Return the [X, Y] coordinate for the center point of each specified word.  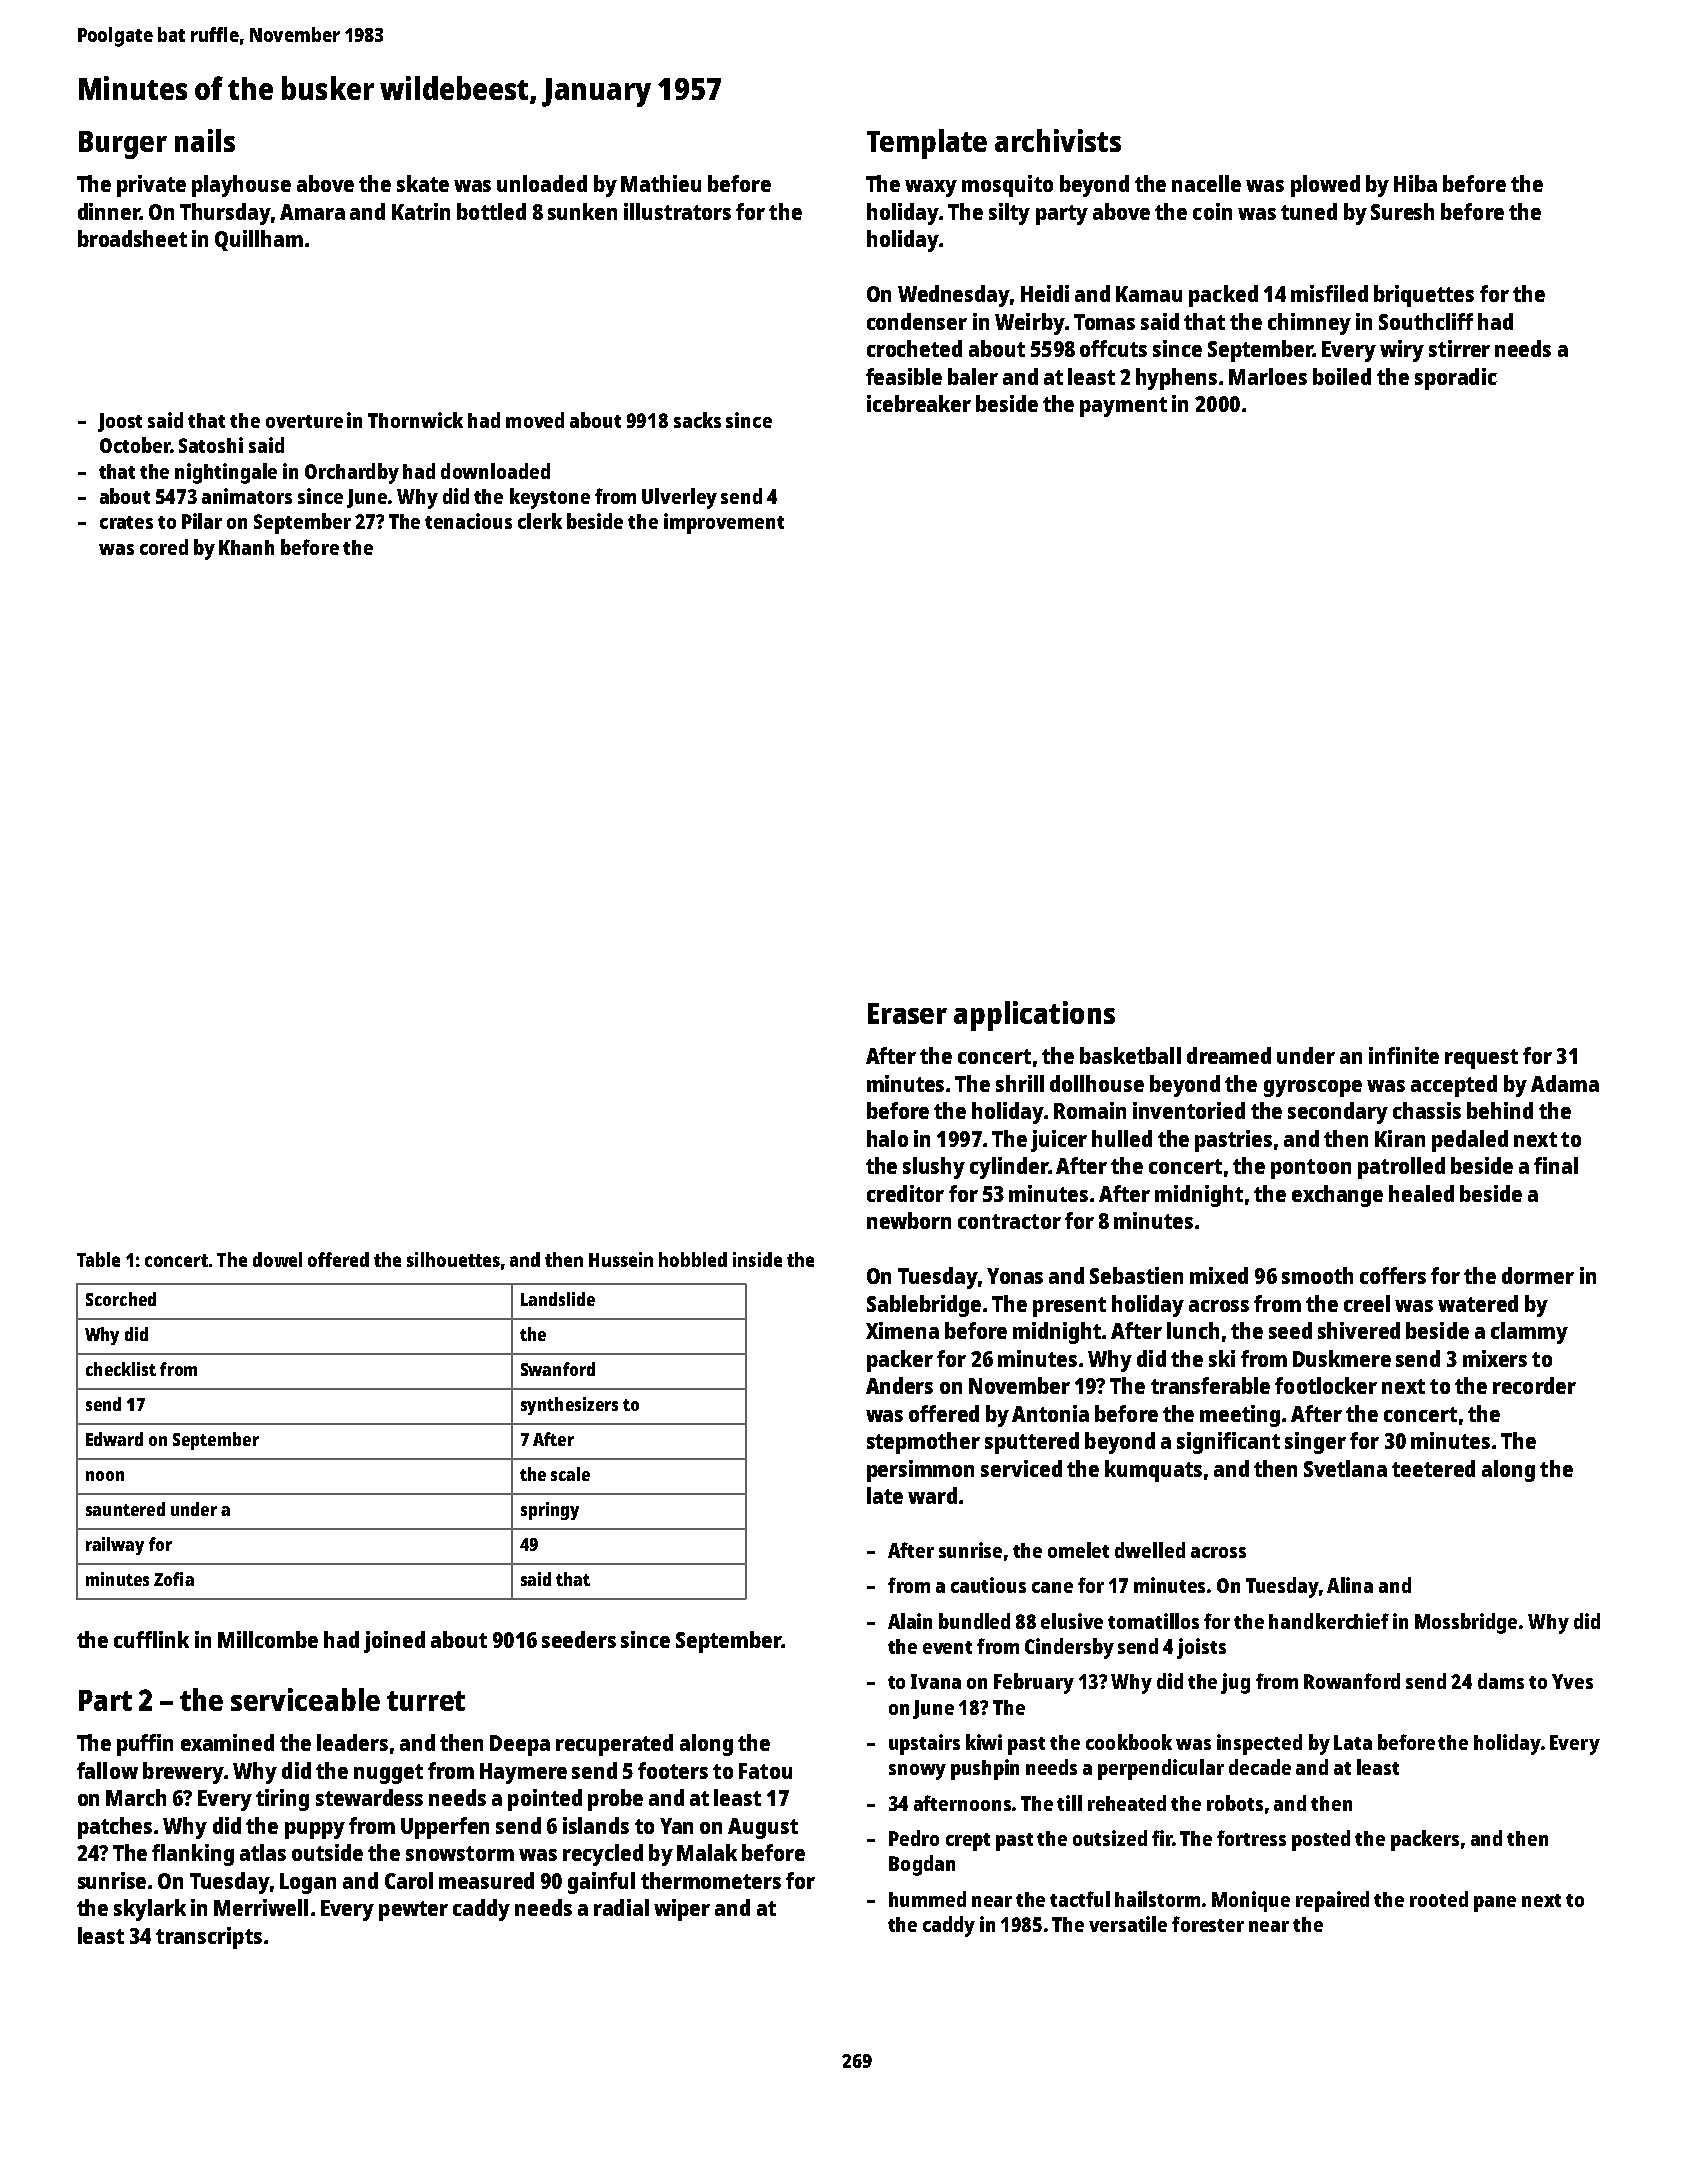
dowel [277, 1259]
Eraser [907, 1013]
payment [1123, 407]
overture [304, 421]
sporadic [1456, 379]
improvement [724, 523]
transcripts [209, 1938]
